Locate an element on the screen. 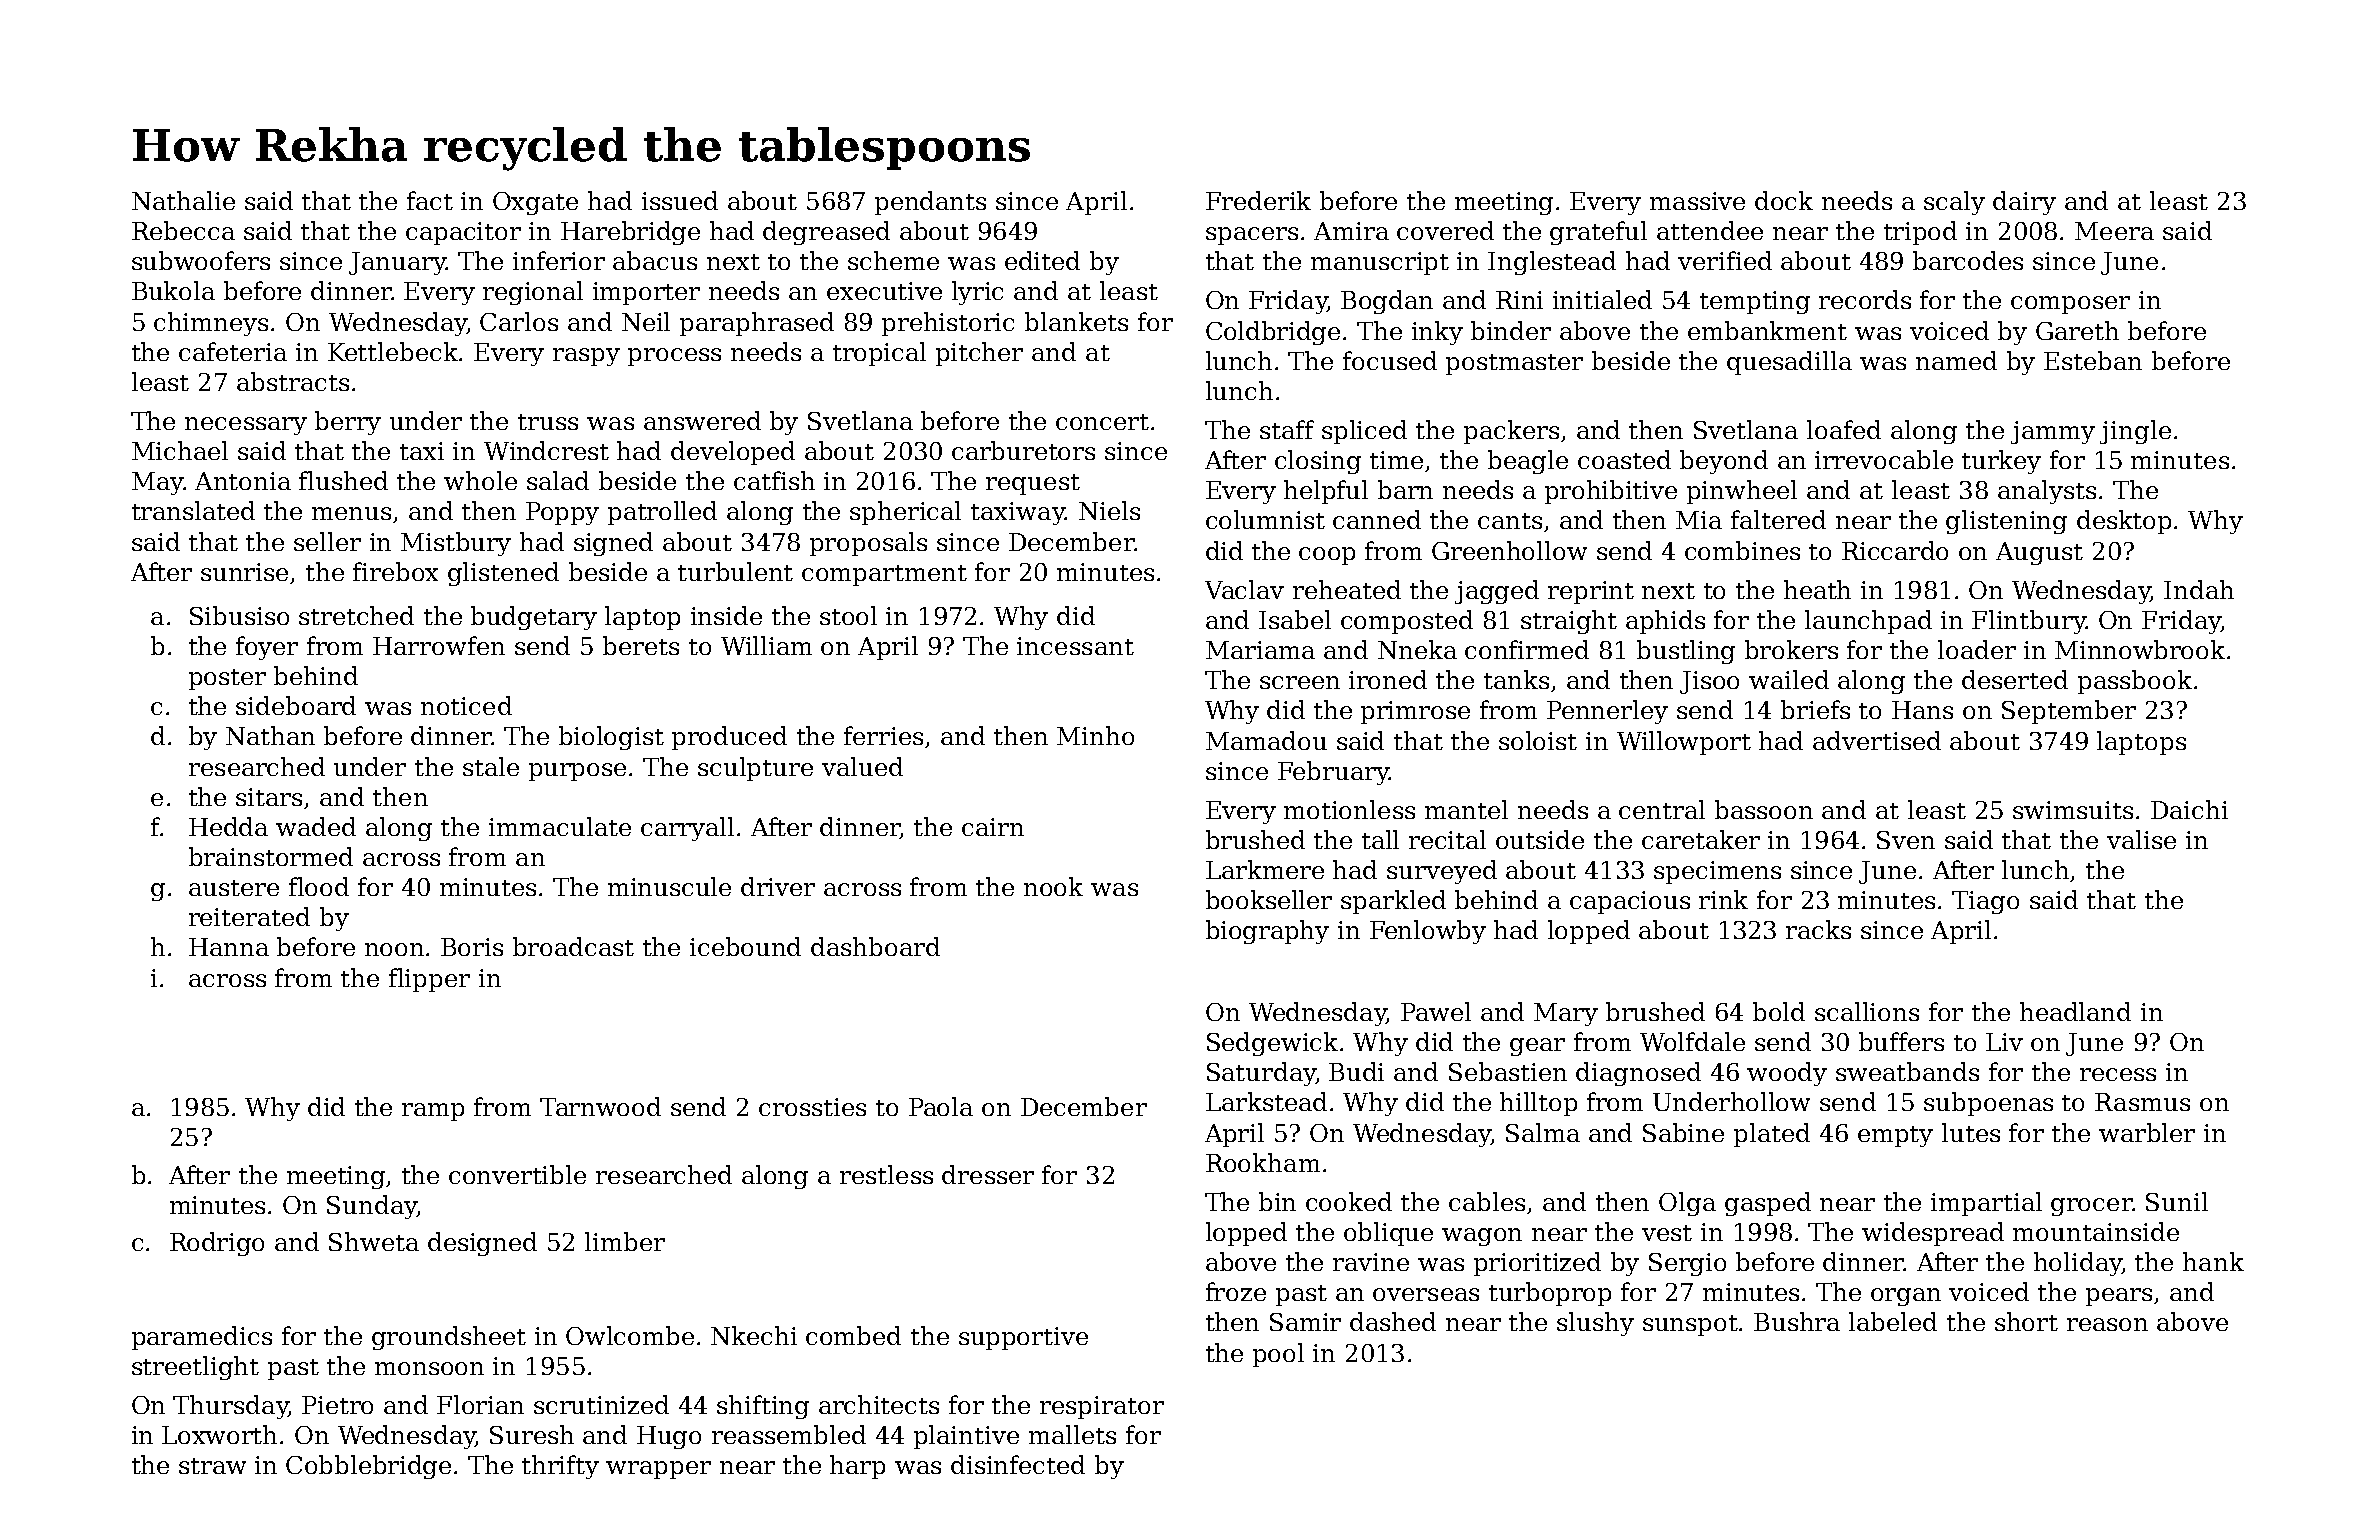 The image size is (2380, 1540). stool is located at coordinates (848, 615).
